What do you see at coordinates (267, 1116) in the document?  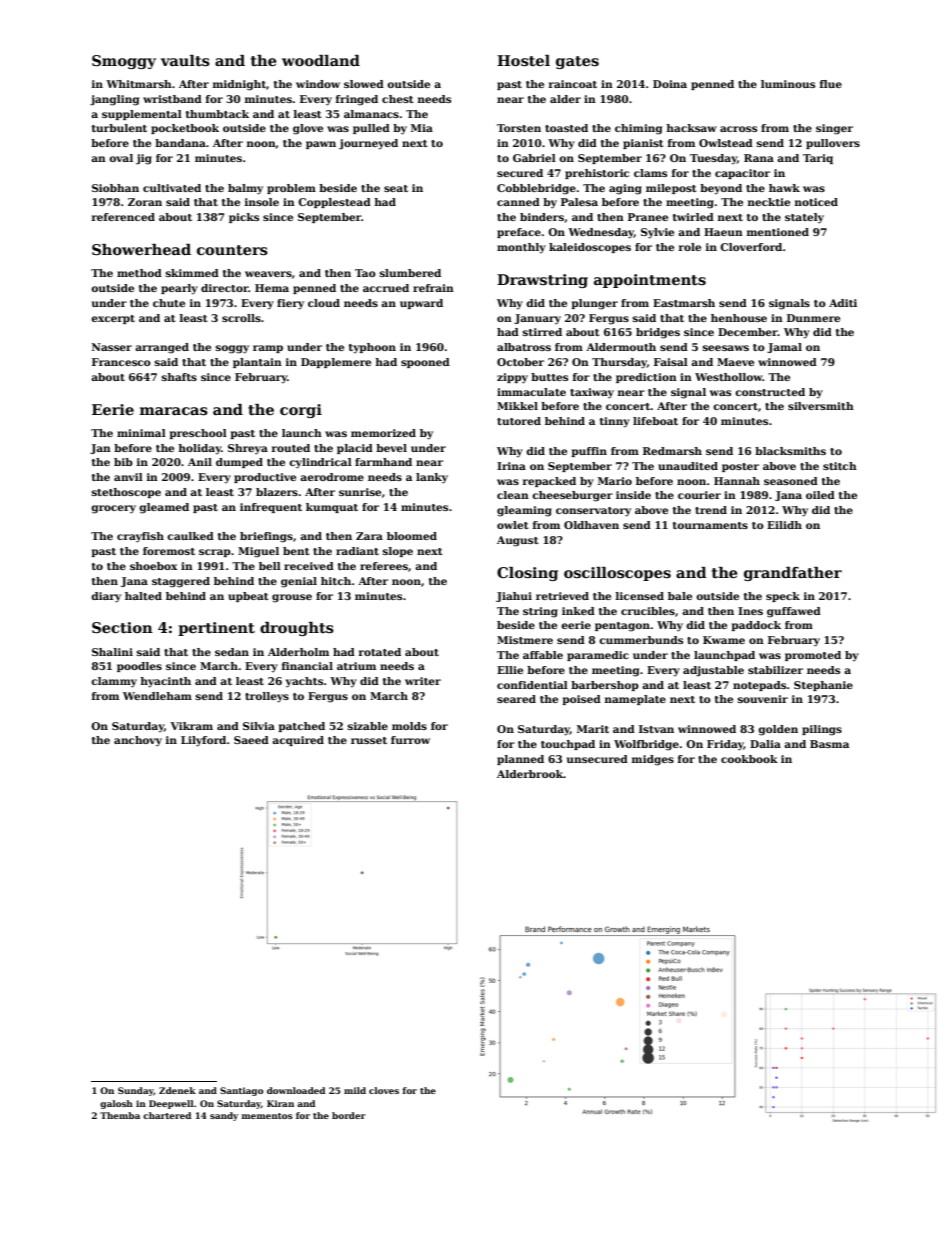 I see `mementos` at bounding box center [267, 1116].
